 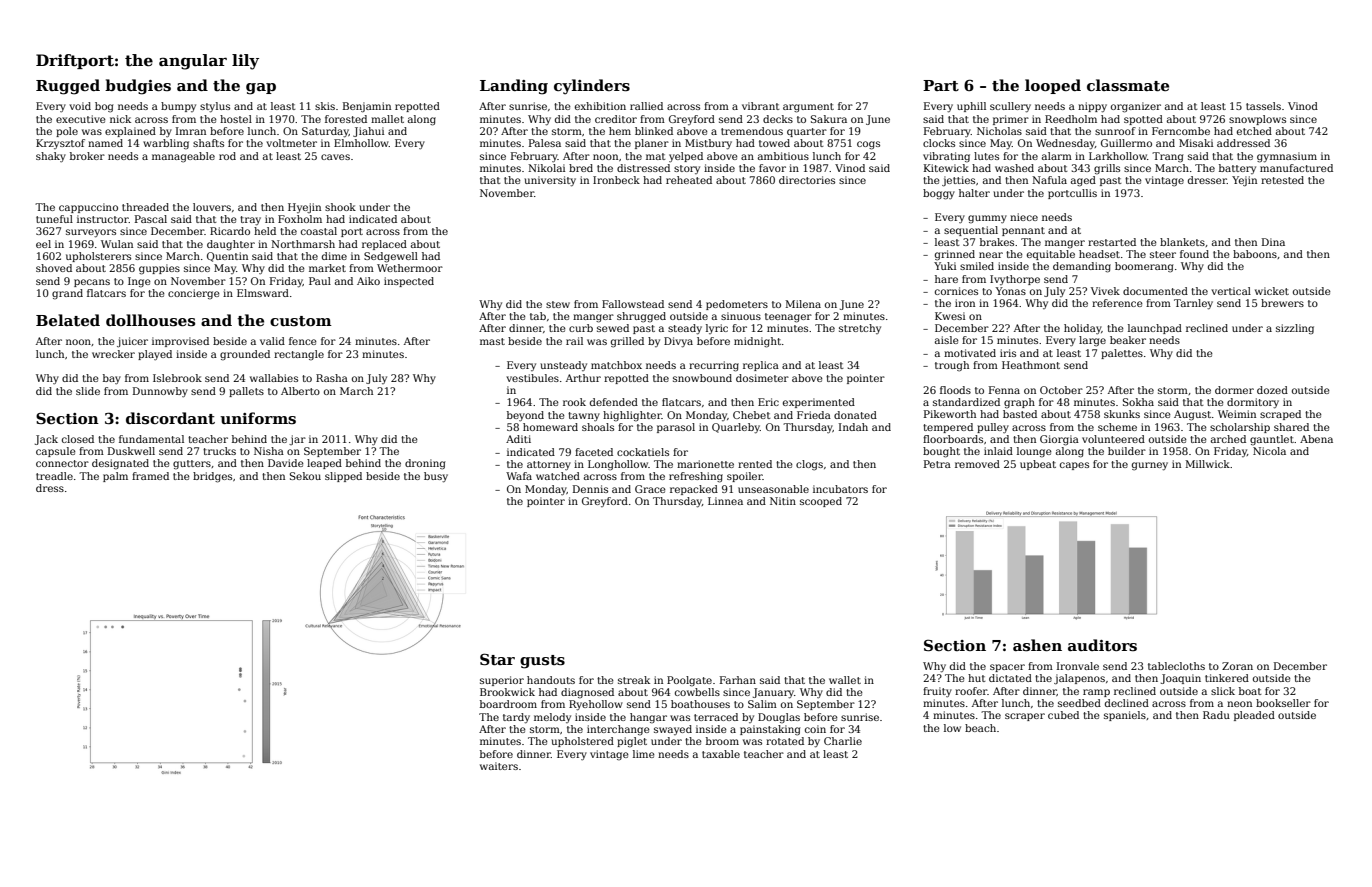 What do you see at coordinates (1254, 716) in the screenshot?
I see `pleaded` at bounding box center [1254, 716].
